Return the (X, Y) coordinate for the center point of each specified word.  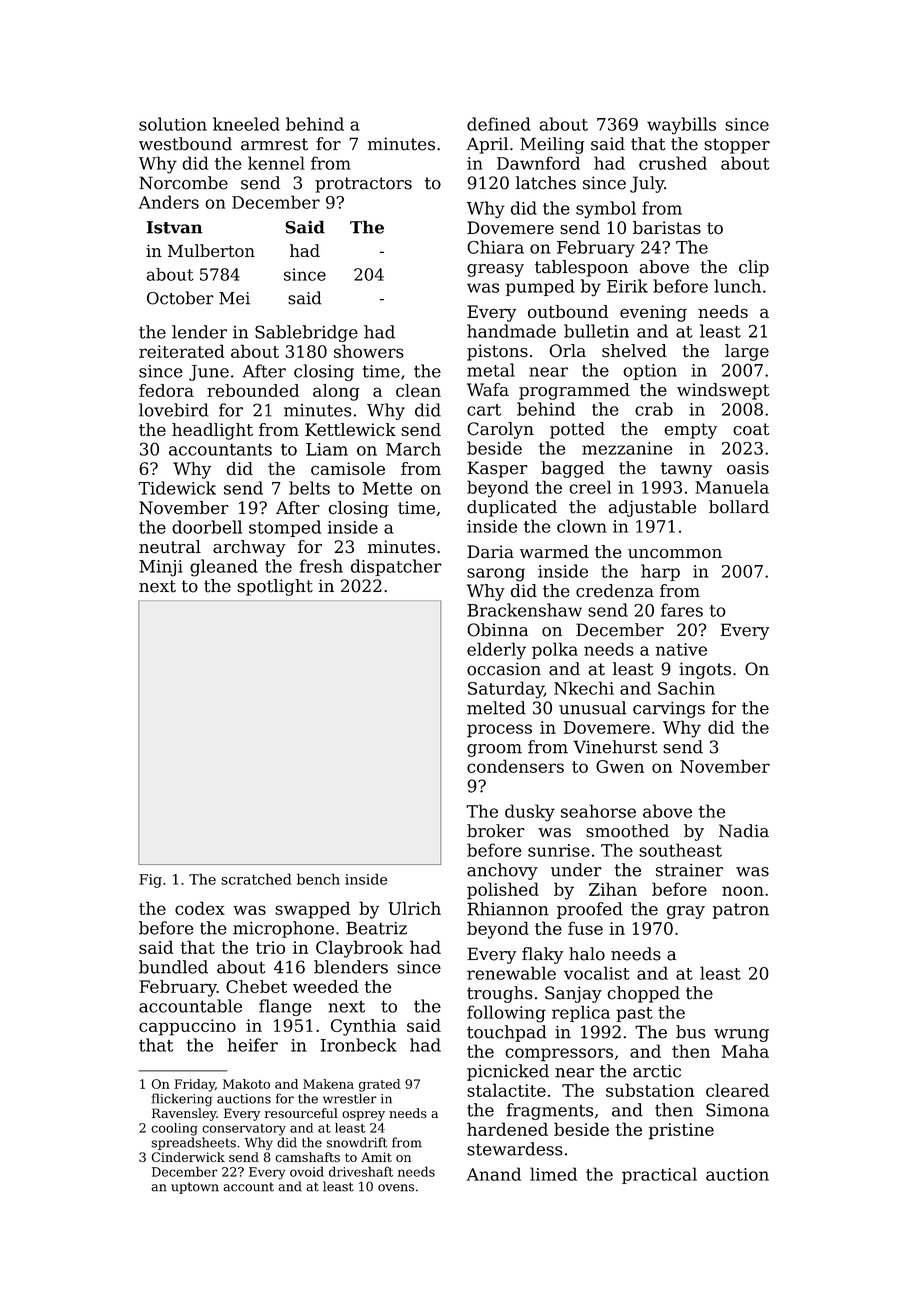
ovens (396, 1188)
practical (659, 1175)
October (180, 298)
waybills (681, 126)
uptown (195, 1188)
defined (499, 124)
